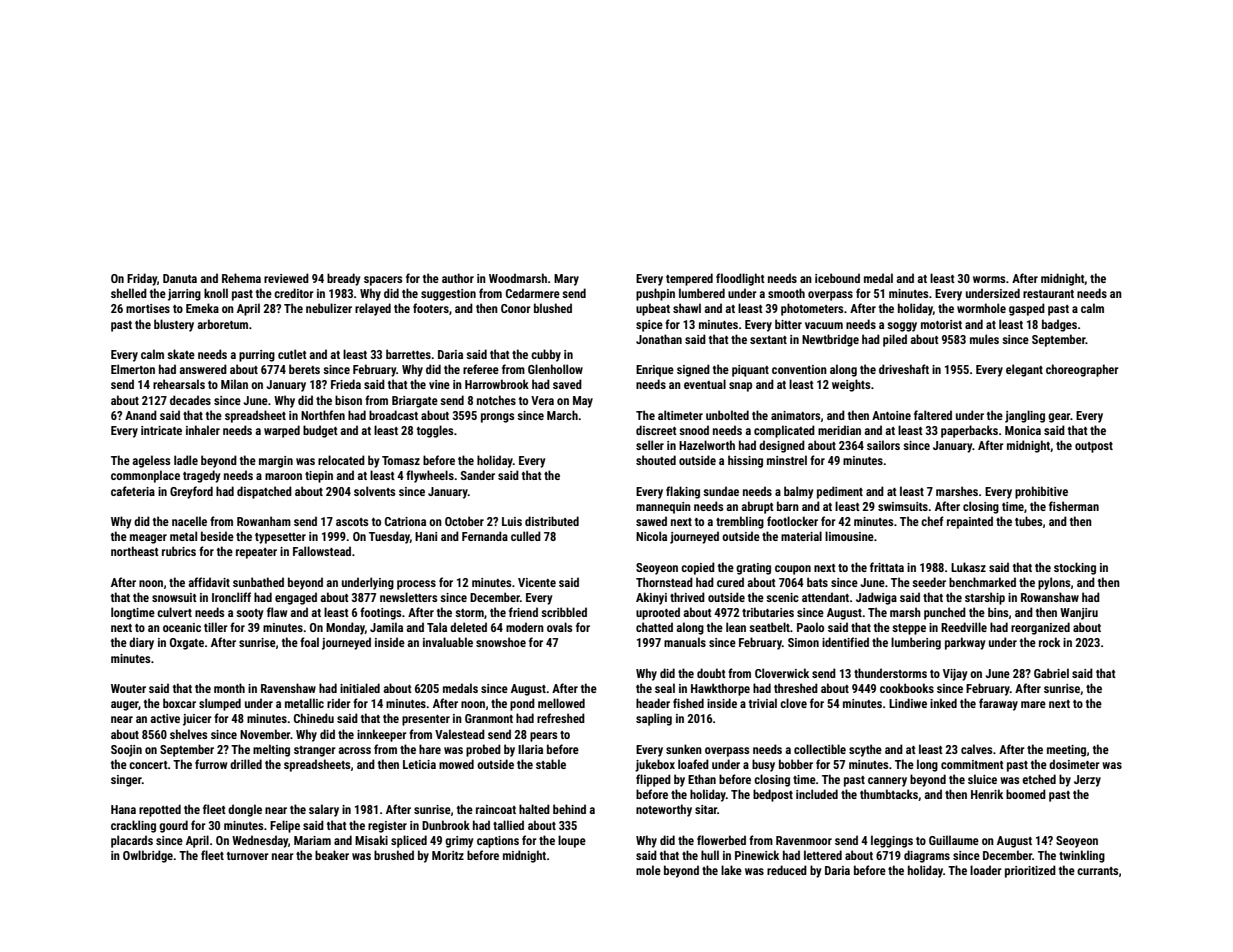  I want to click on October, so click(464, 521).
